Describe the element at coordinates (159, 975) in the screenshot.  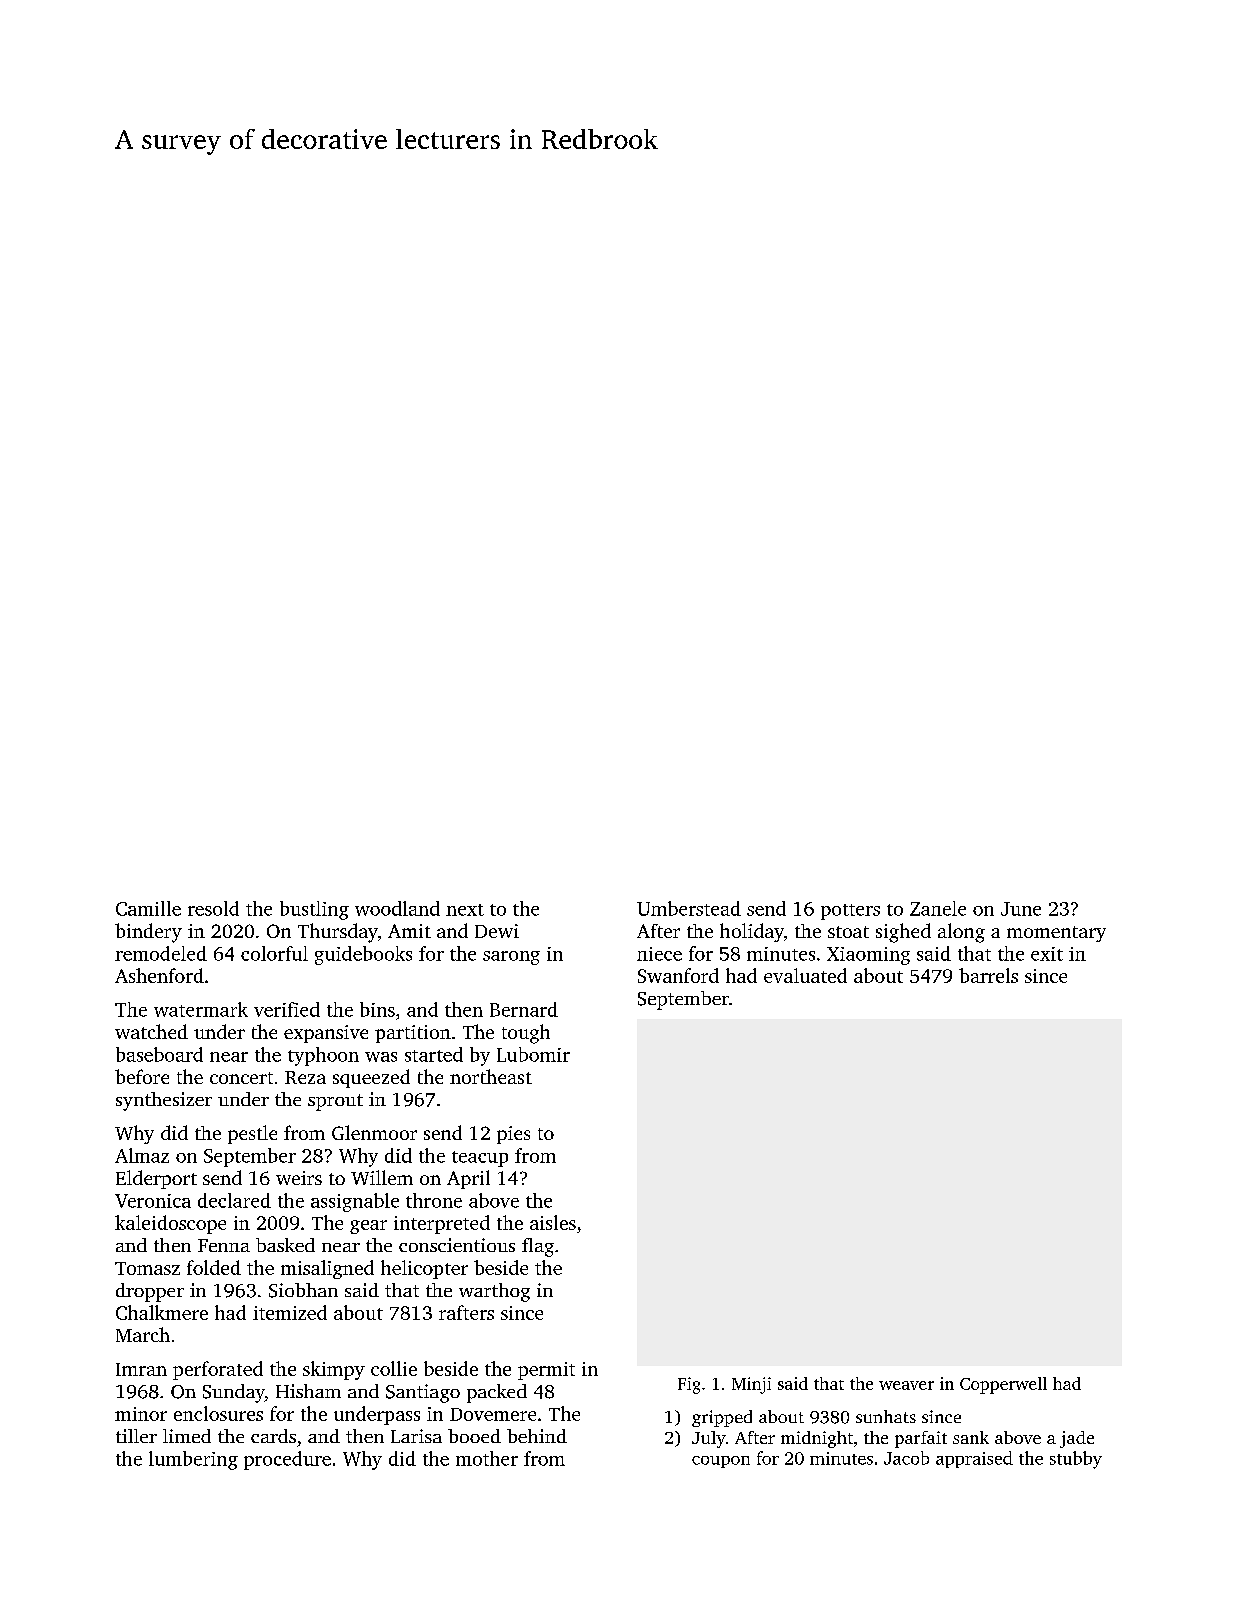
I see `Ashenford` at that location.
